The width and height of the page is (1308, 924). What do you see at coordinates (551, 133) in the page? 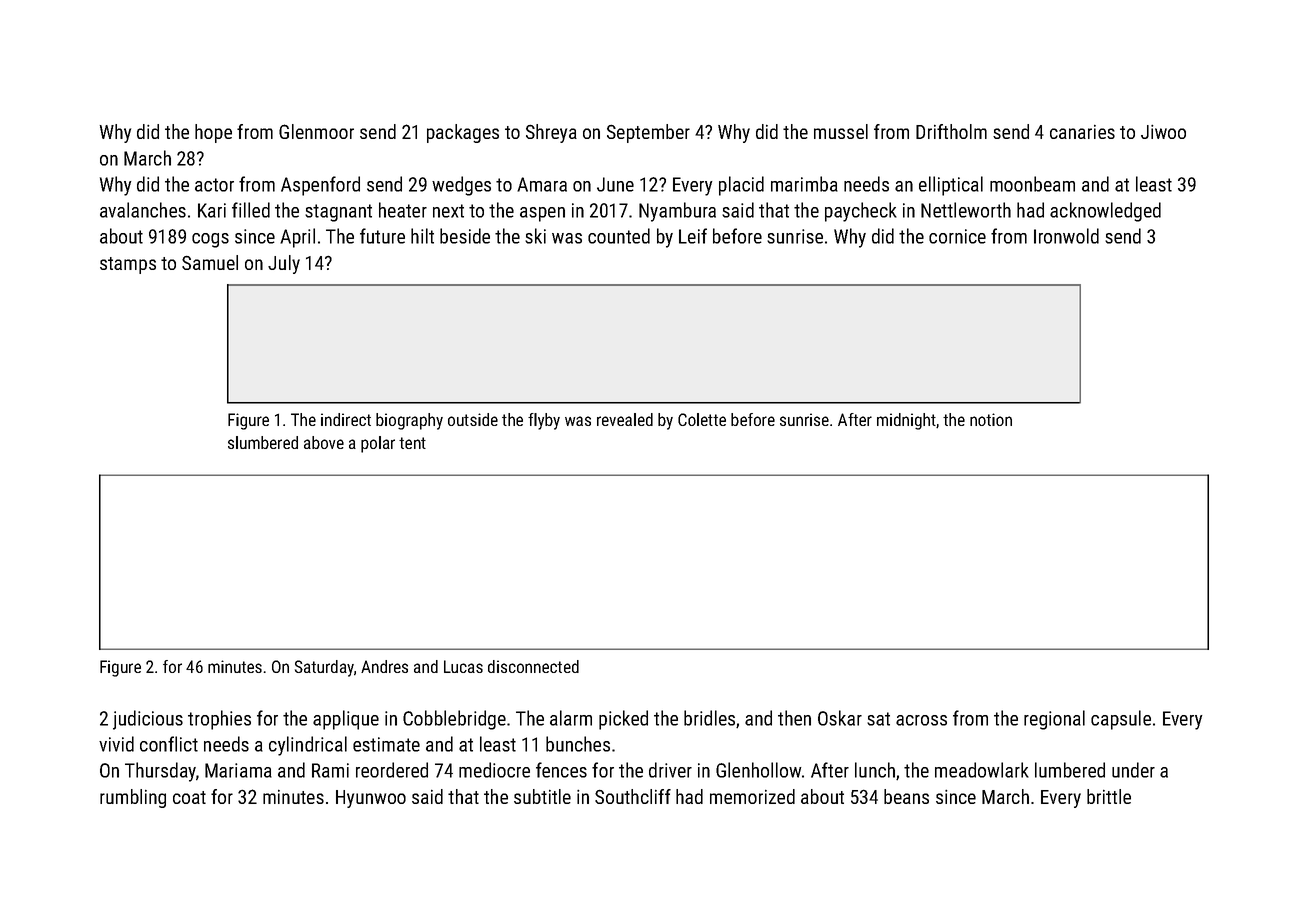
I see `Shreya` at bounding box center [551, 133].
